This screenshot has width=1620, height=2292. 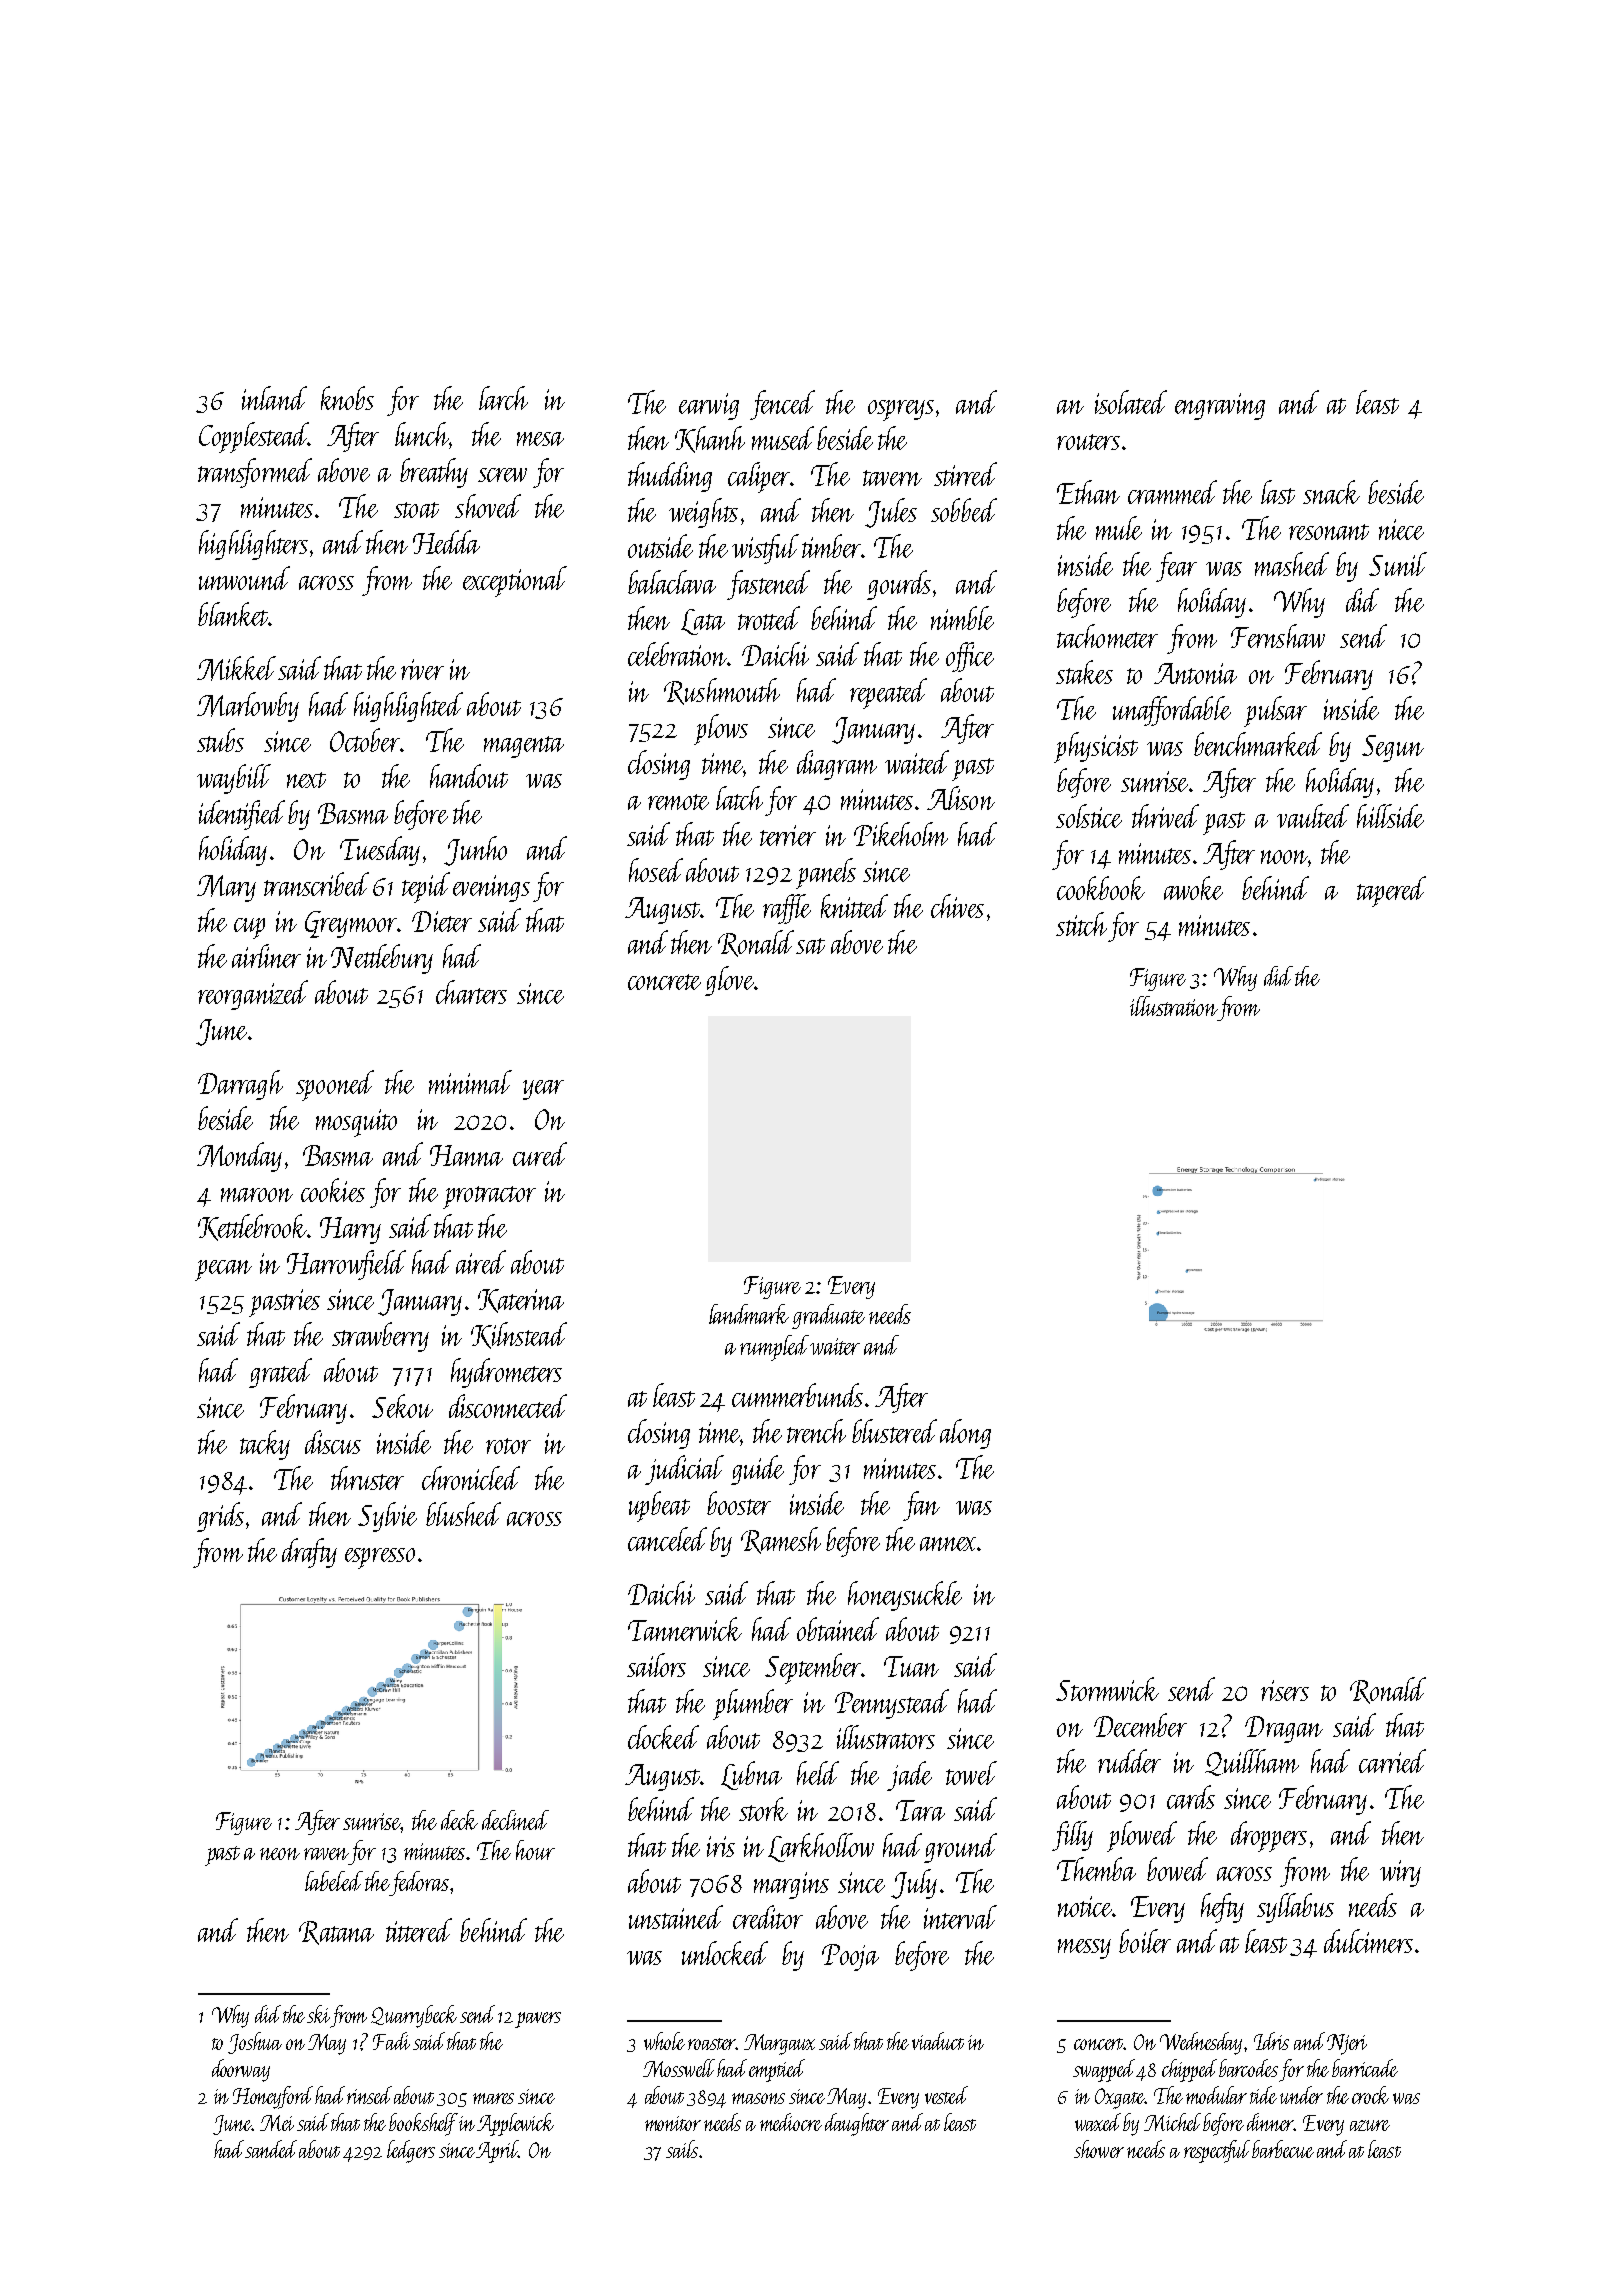 What do you see at coordinates (948, 1544) in the screenshot?
I see `annex` at bounding box center [948, 1544].
